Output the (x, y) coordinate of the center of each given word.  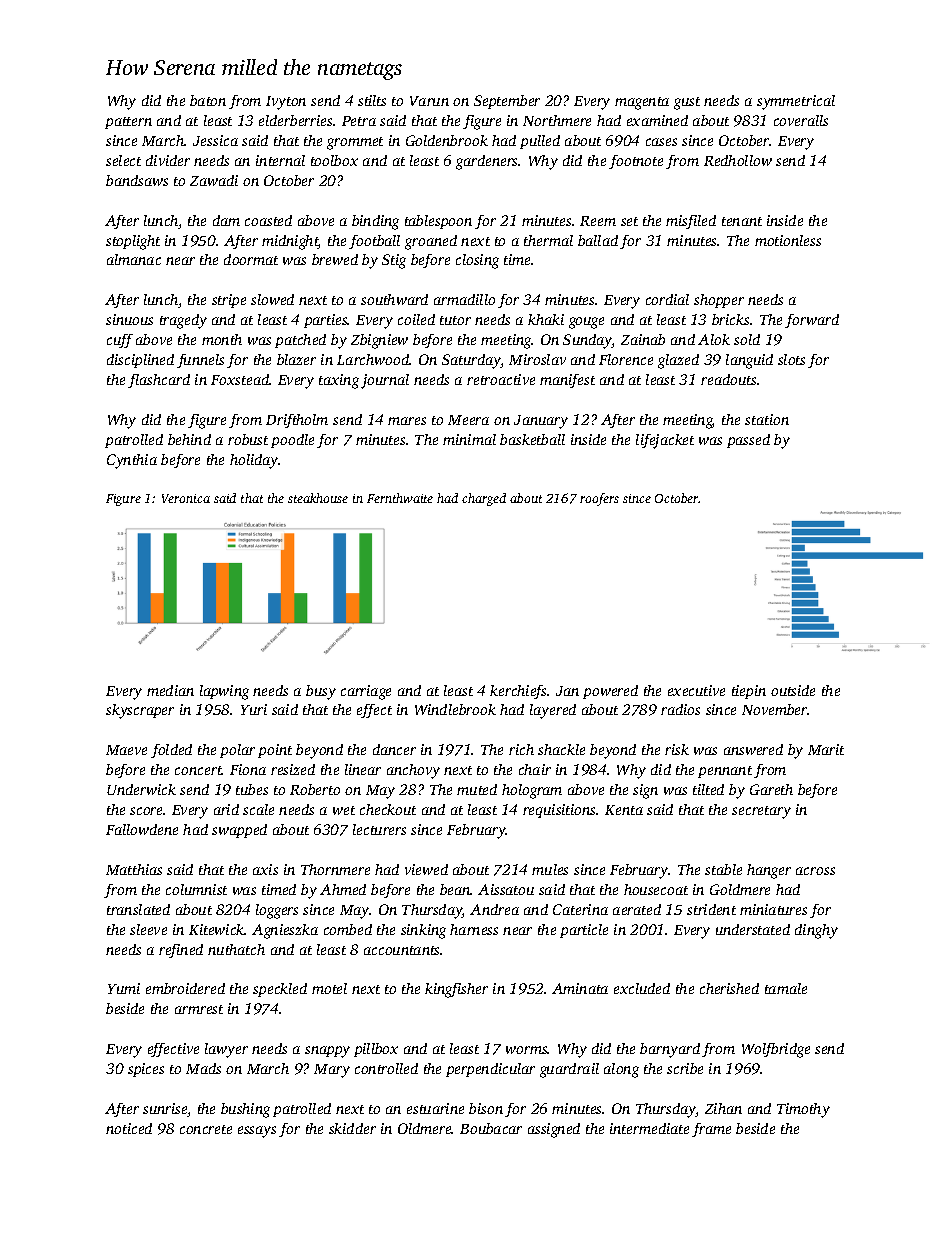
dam (226, 220)
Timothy (803, 1110)
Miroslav (537, 359)
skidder (352, 1128)
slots (791, 359)
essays (257, 1132)
